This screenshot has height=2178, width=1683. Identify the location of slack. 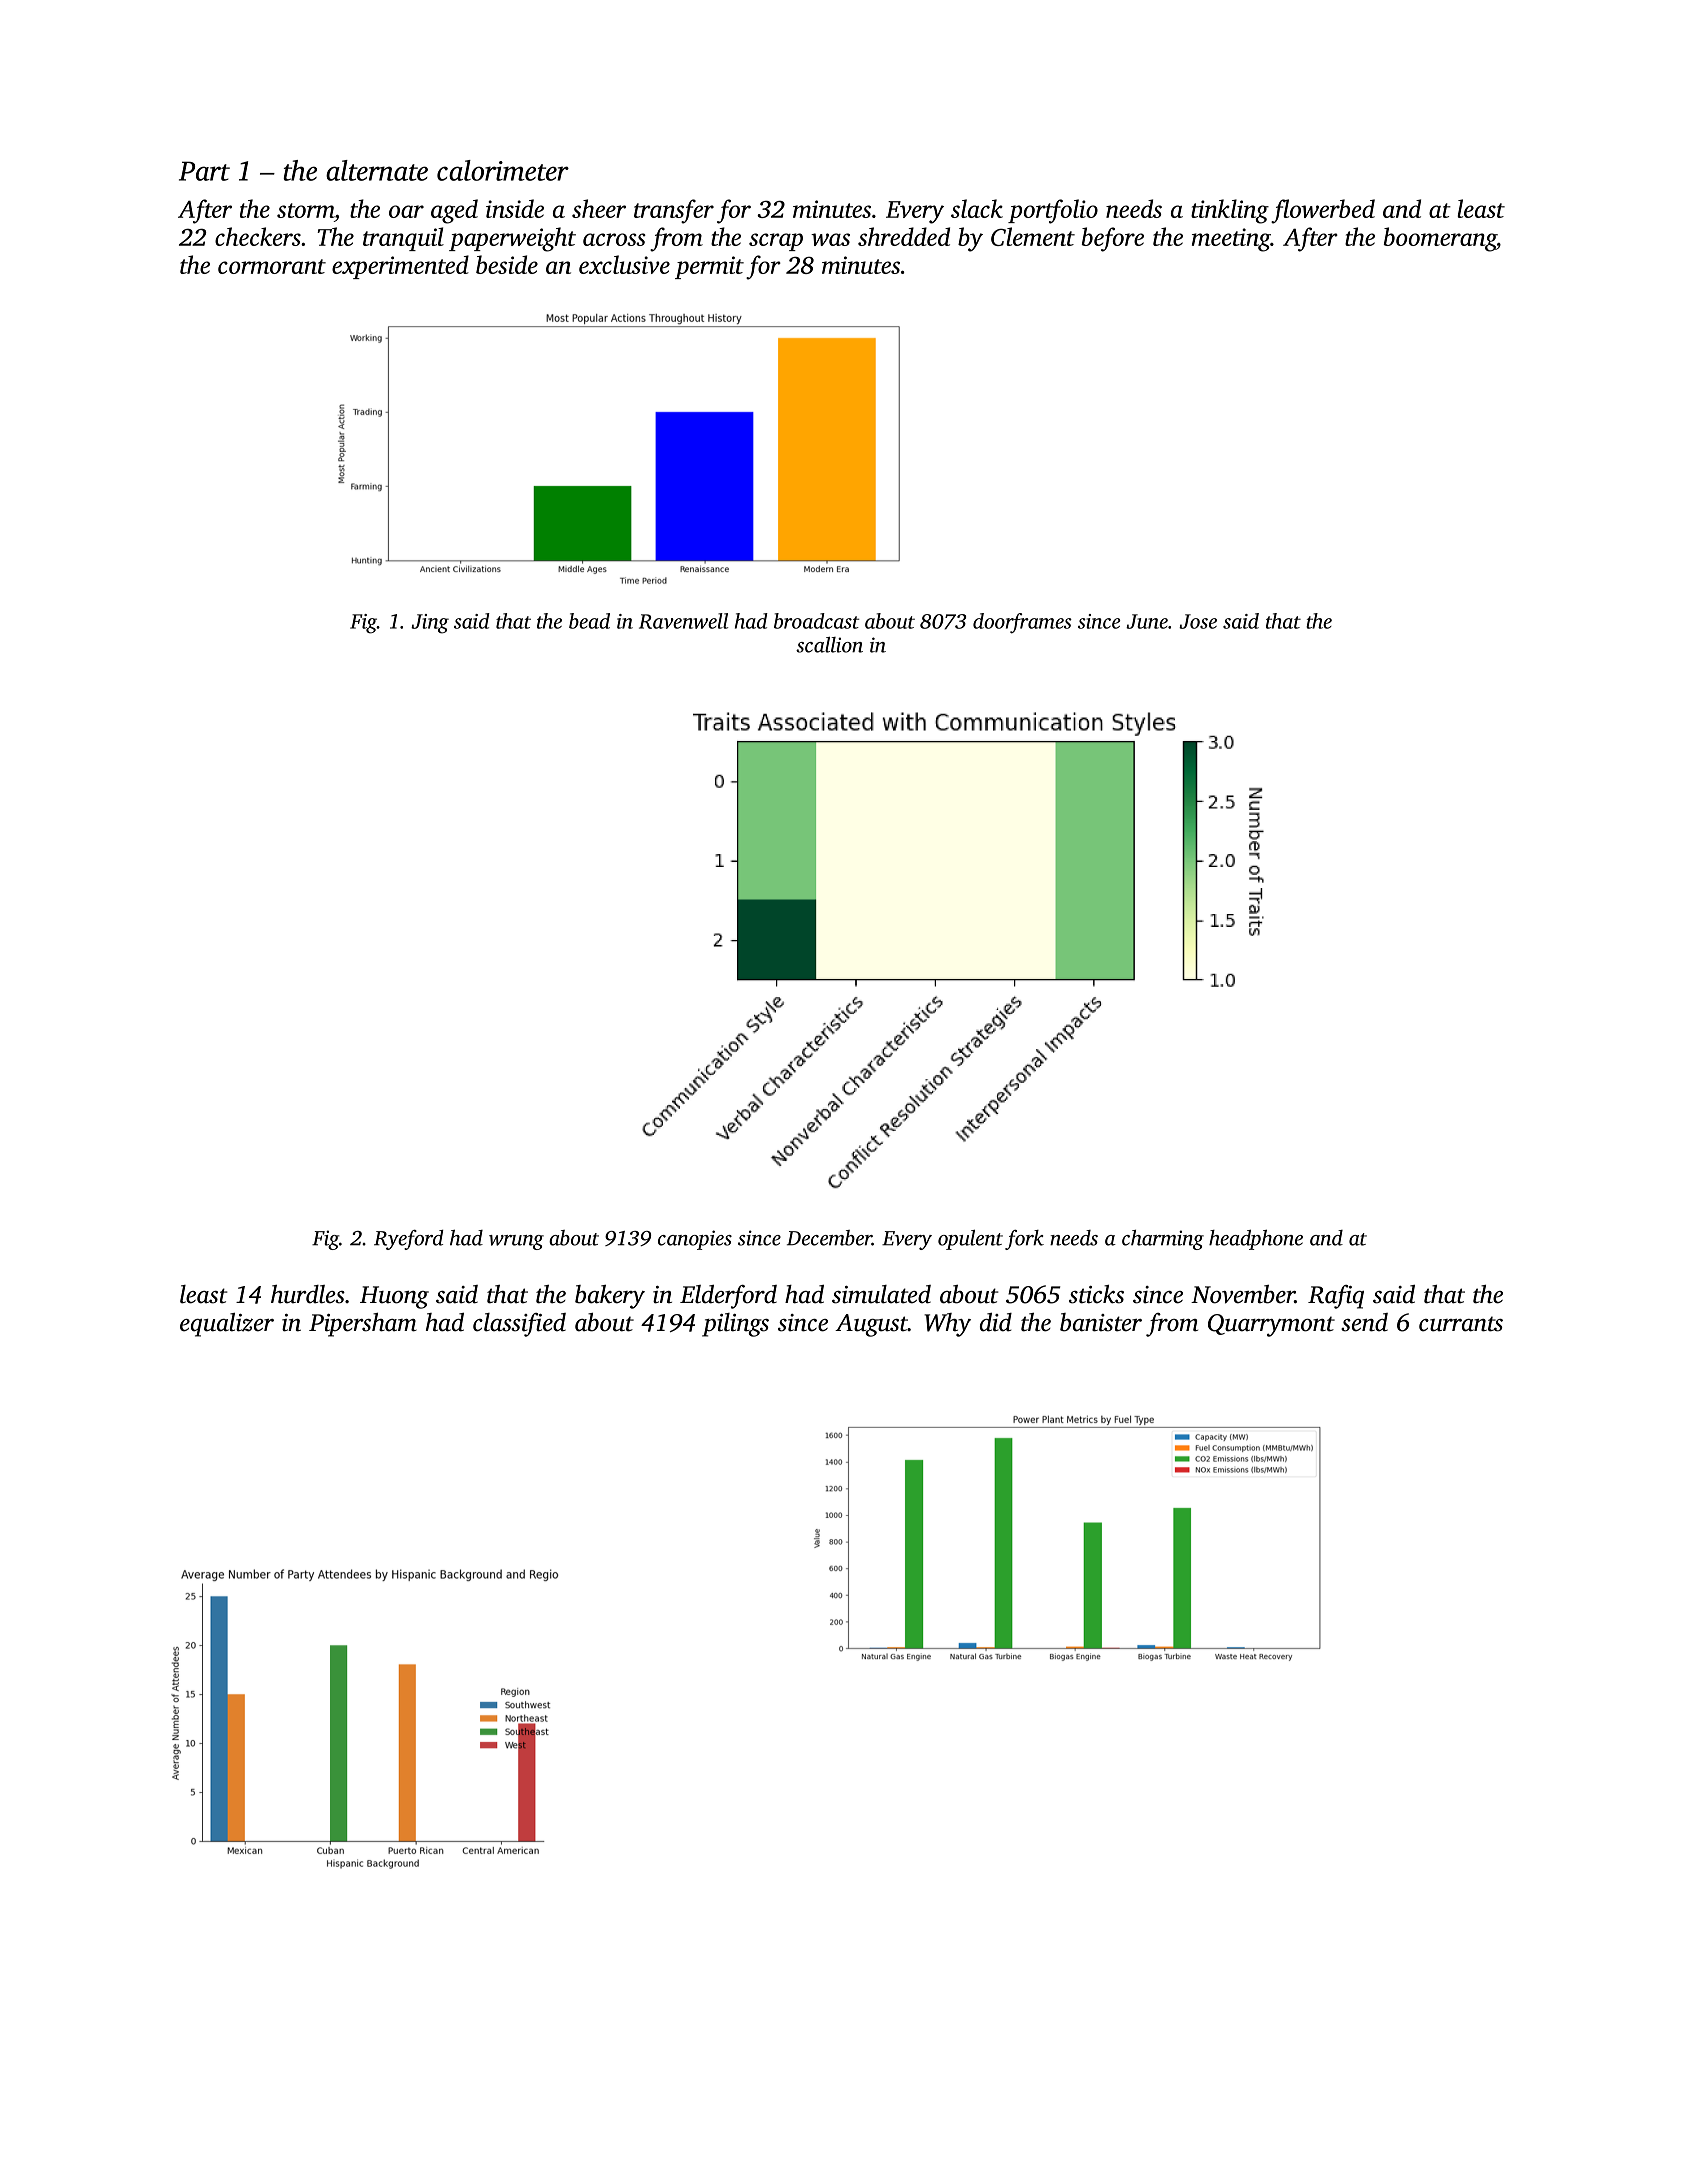
(977, 208).
